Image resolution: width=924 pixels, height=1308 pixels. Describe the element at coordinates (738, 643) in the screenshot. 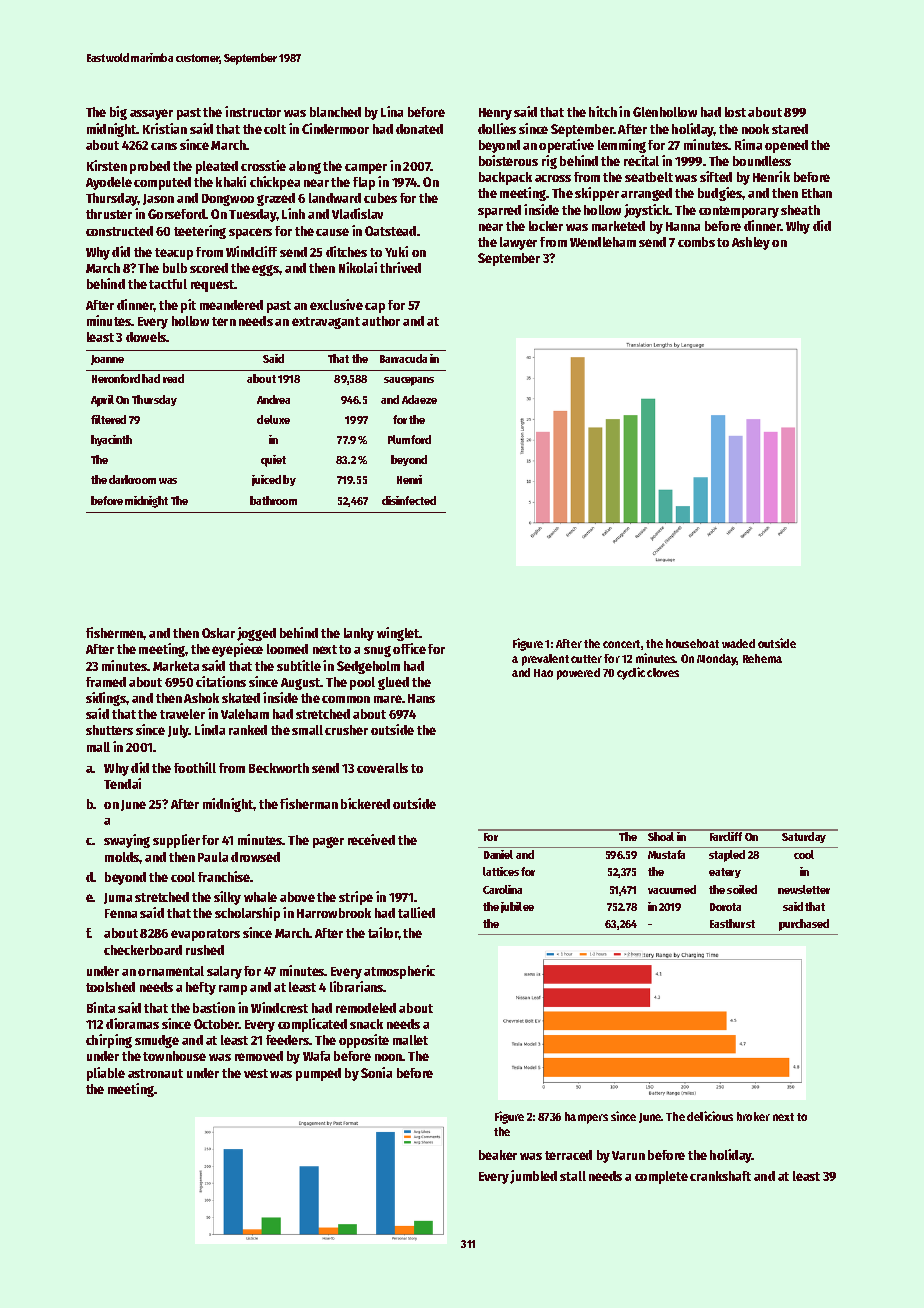

I see `waded` at that location.
